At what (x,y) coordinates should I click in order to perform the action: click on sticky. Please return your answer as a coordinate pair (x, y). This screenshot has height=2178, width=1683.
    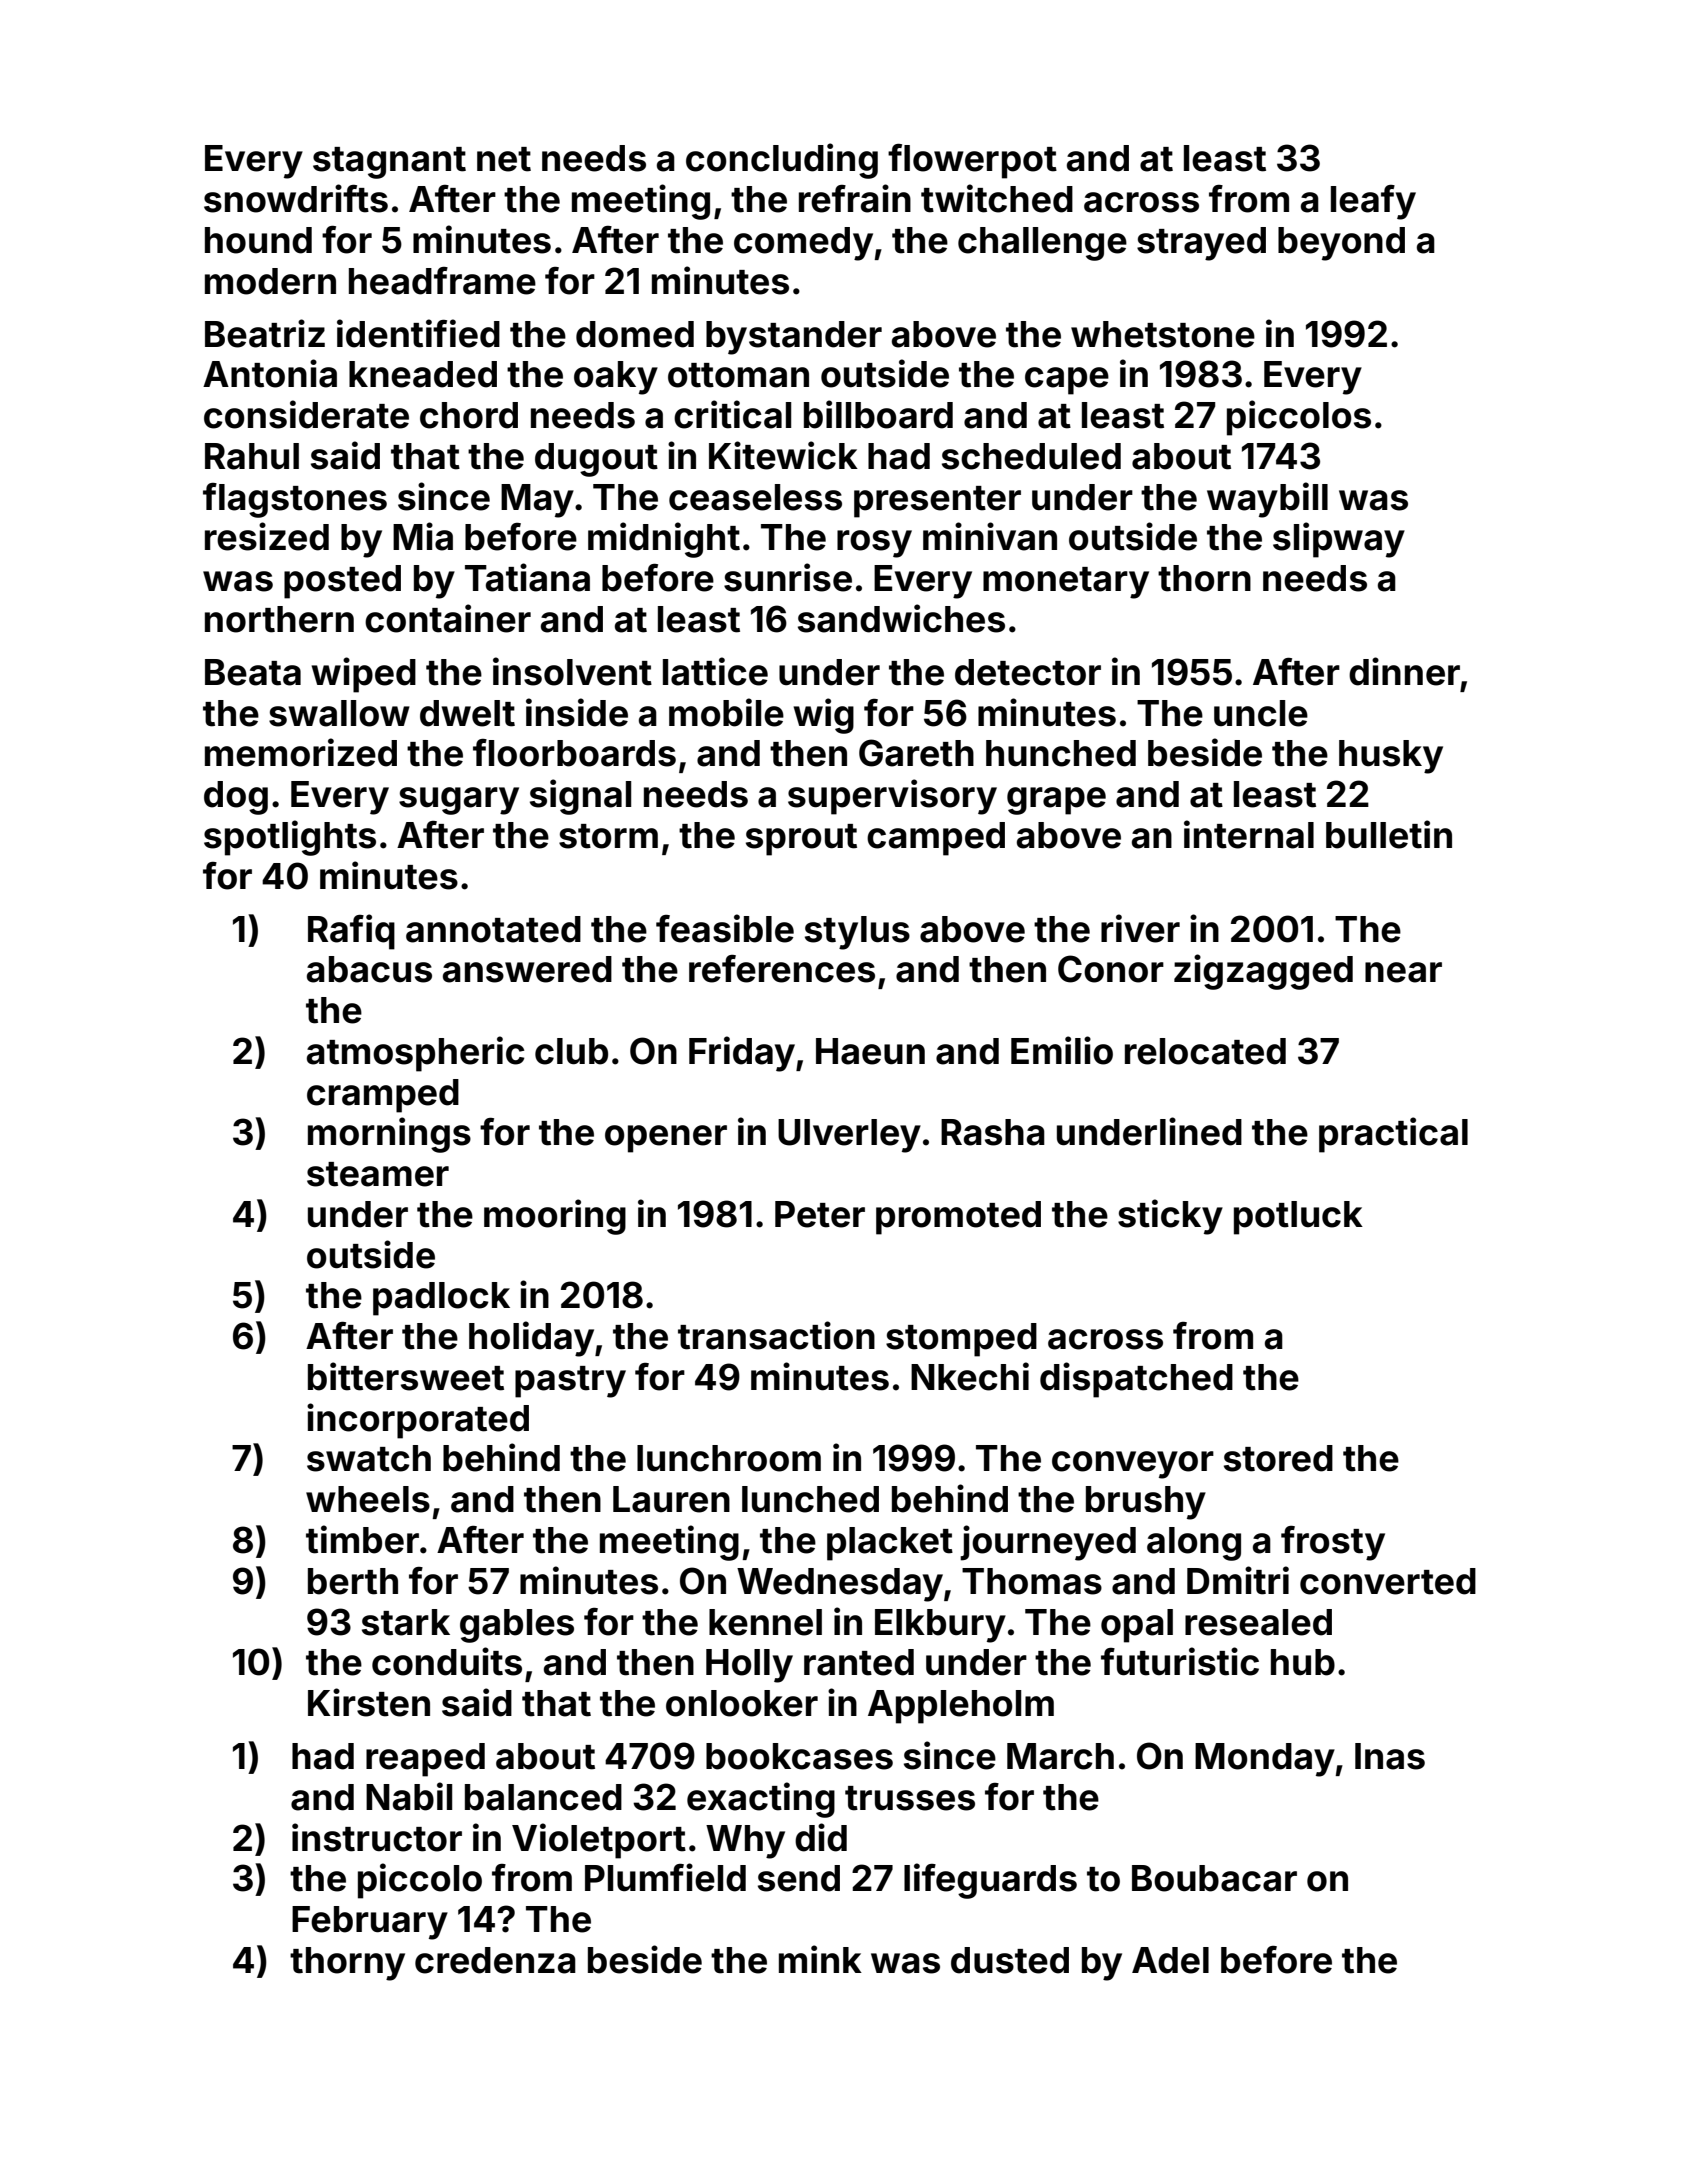
    Looking at the image, I should click on (1170, 1217).
